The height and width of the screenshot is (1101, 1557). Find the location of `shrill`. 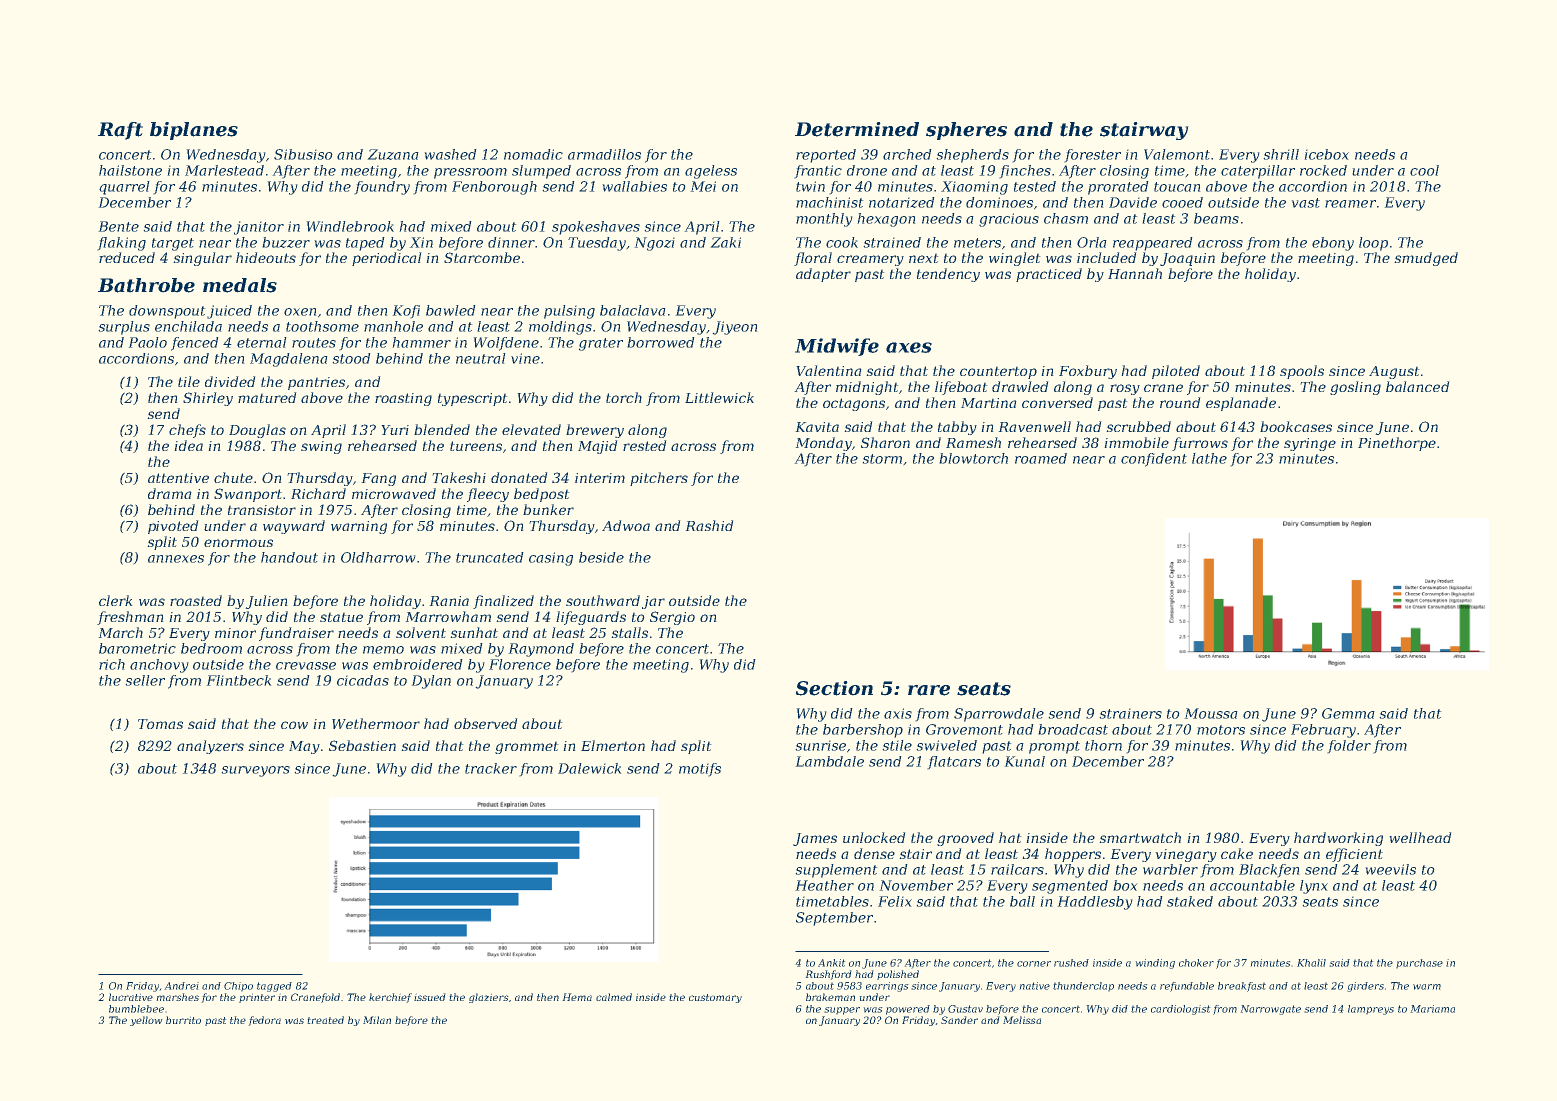

shrill is located at coordinates (1281, 154).
